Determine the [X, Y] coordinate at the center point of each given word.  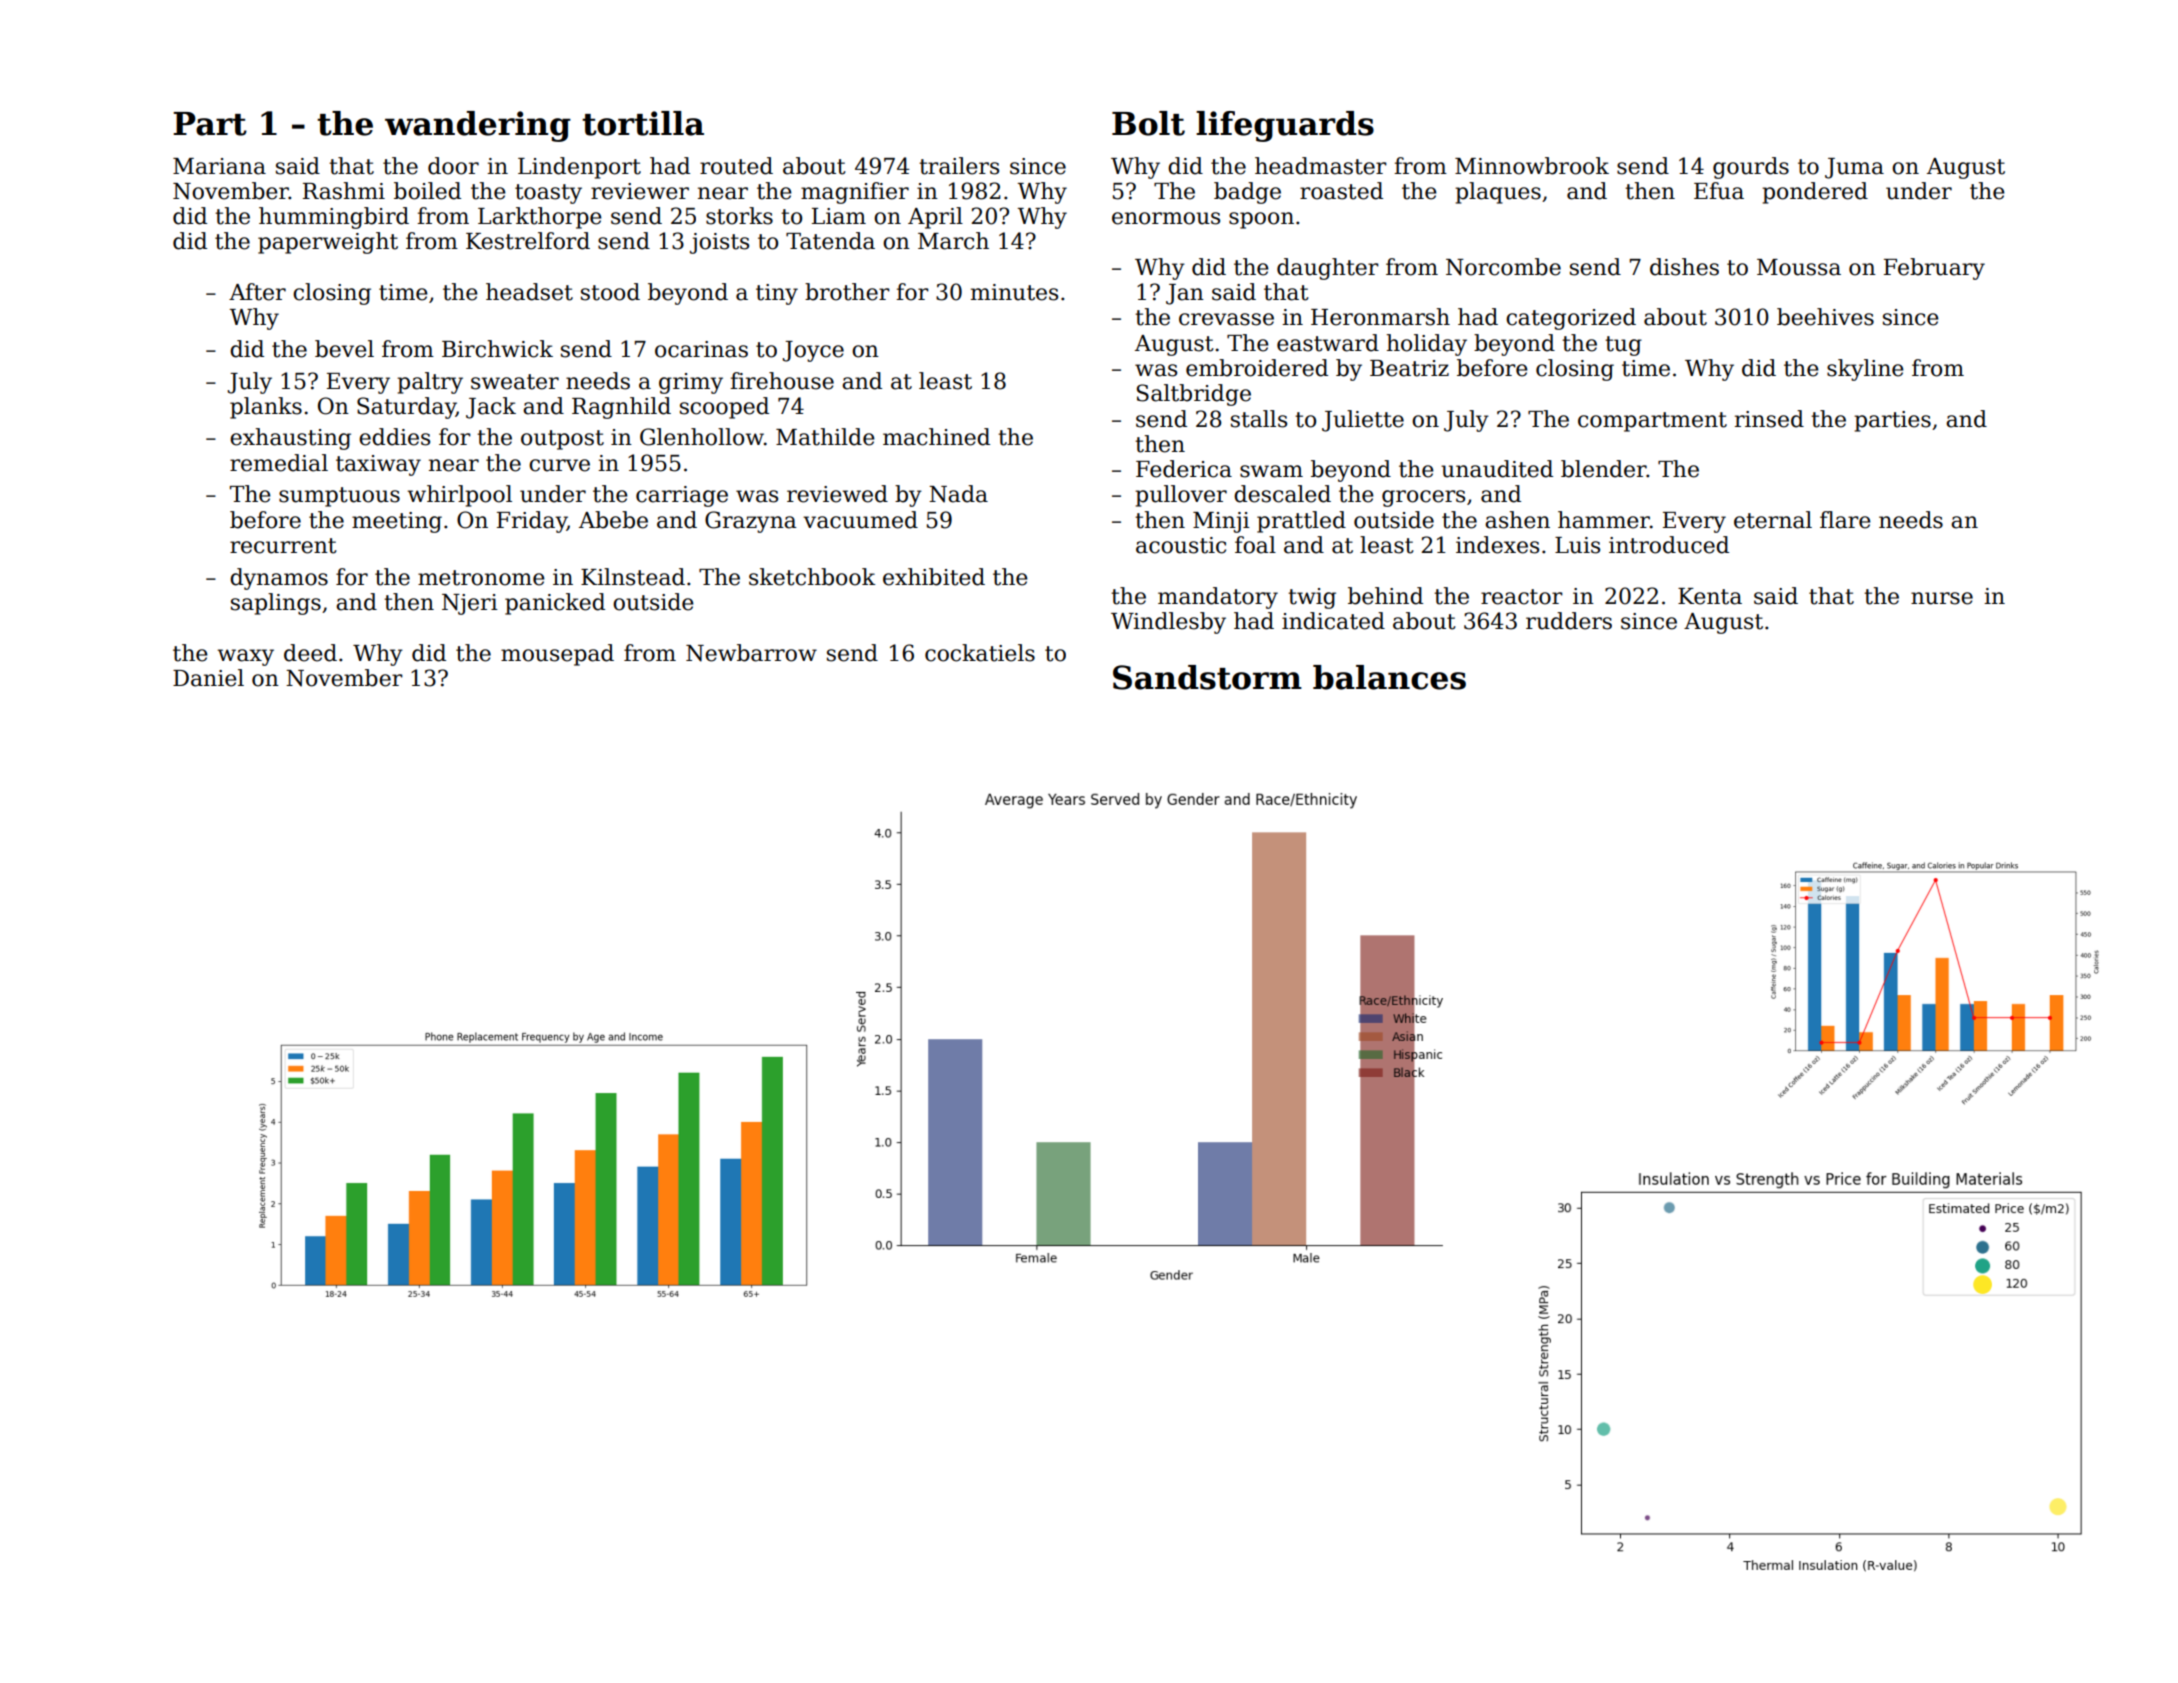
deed [310, 653]
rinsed [1769, 419]
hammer [1604, 520]
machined [936, 437]
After [257, 292]
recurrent [283, 546]
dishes [1684, 267]
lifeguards [1285, 126]
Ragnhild [621, 408]
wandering [478, 126]
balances [1389, 677]
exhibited [934, 577]
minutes [1014, 292]
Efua [1719, 191]
